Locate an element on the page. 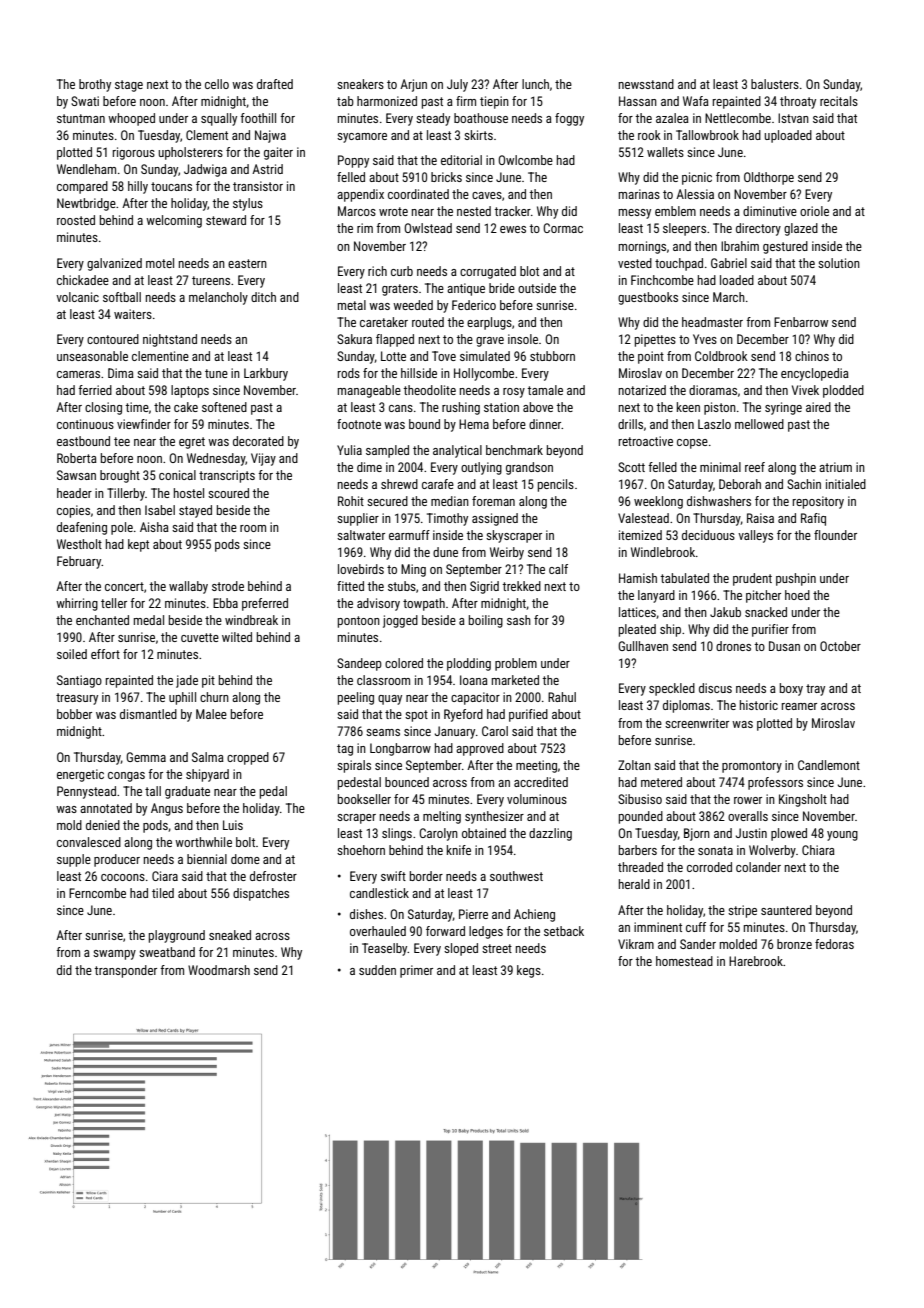 Image resolution: width=924 pixels, height=1308 pixels. stage is located at coordinates (129, 86).
